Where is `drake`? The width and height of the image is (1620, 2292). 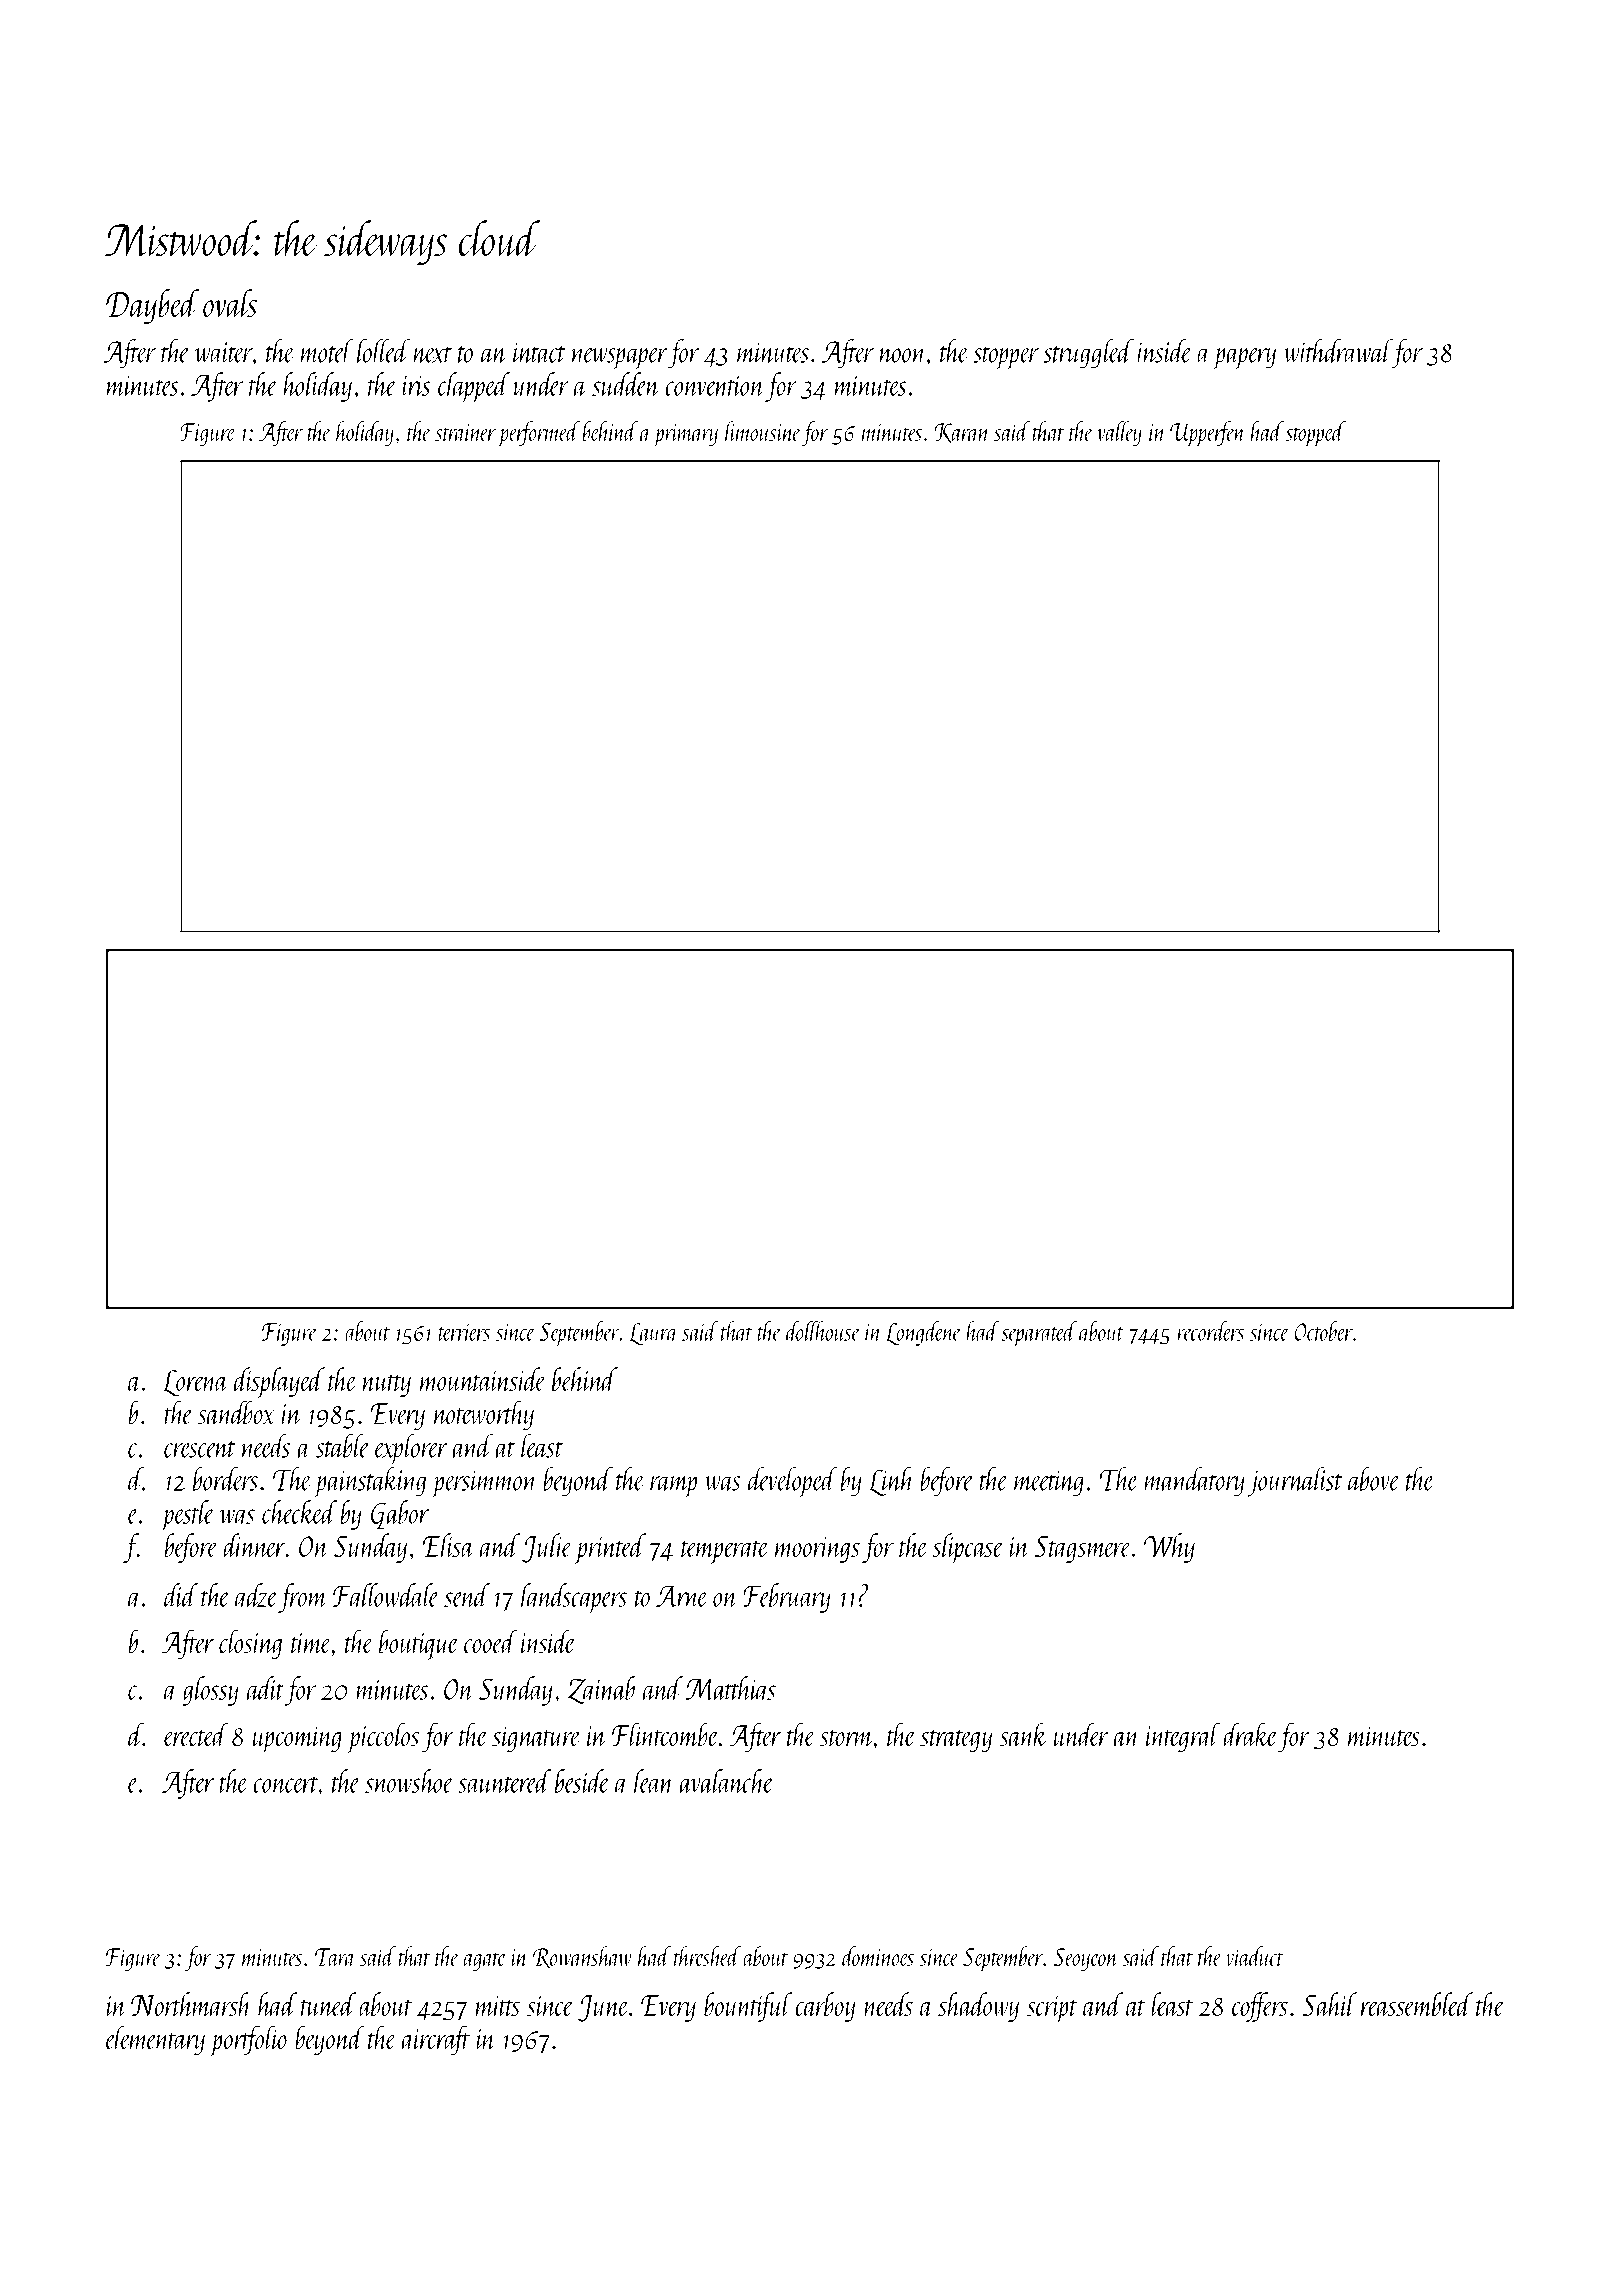
drake is located at coordinates (1250, 1734).
